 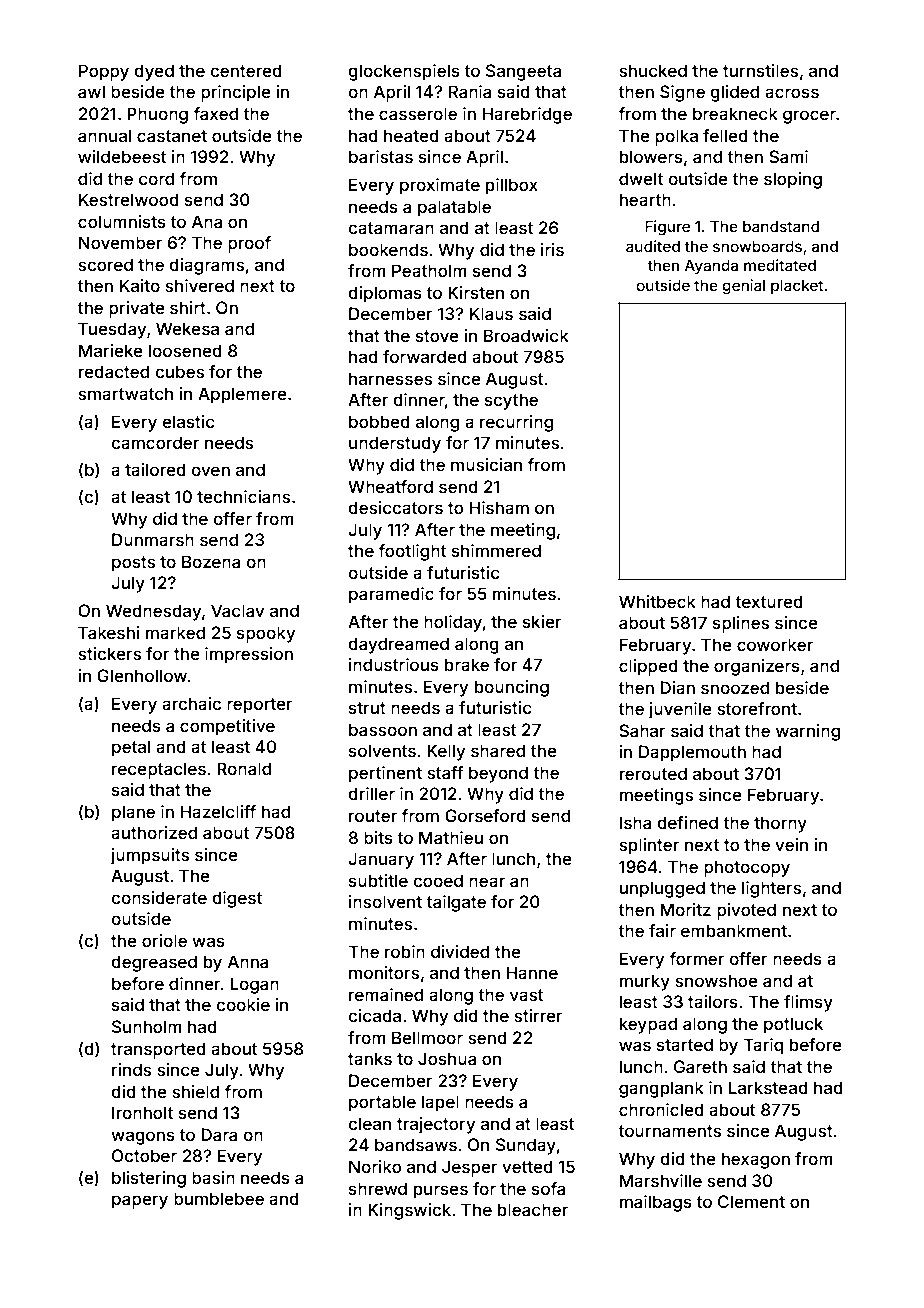 I want to click on rerouted, so click(x=653, y=773).
